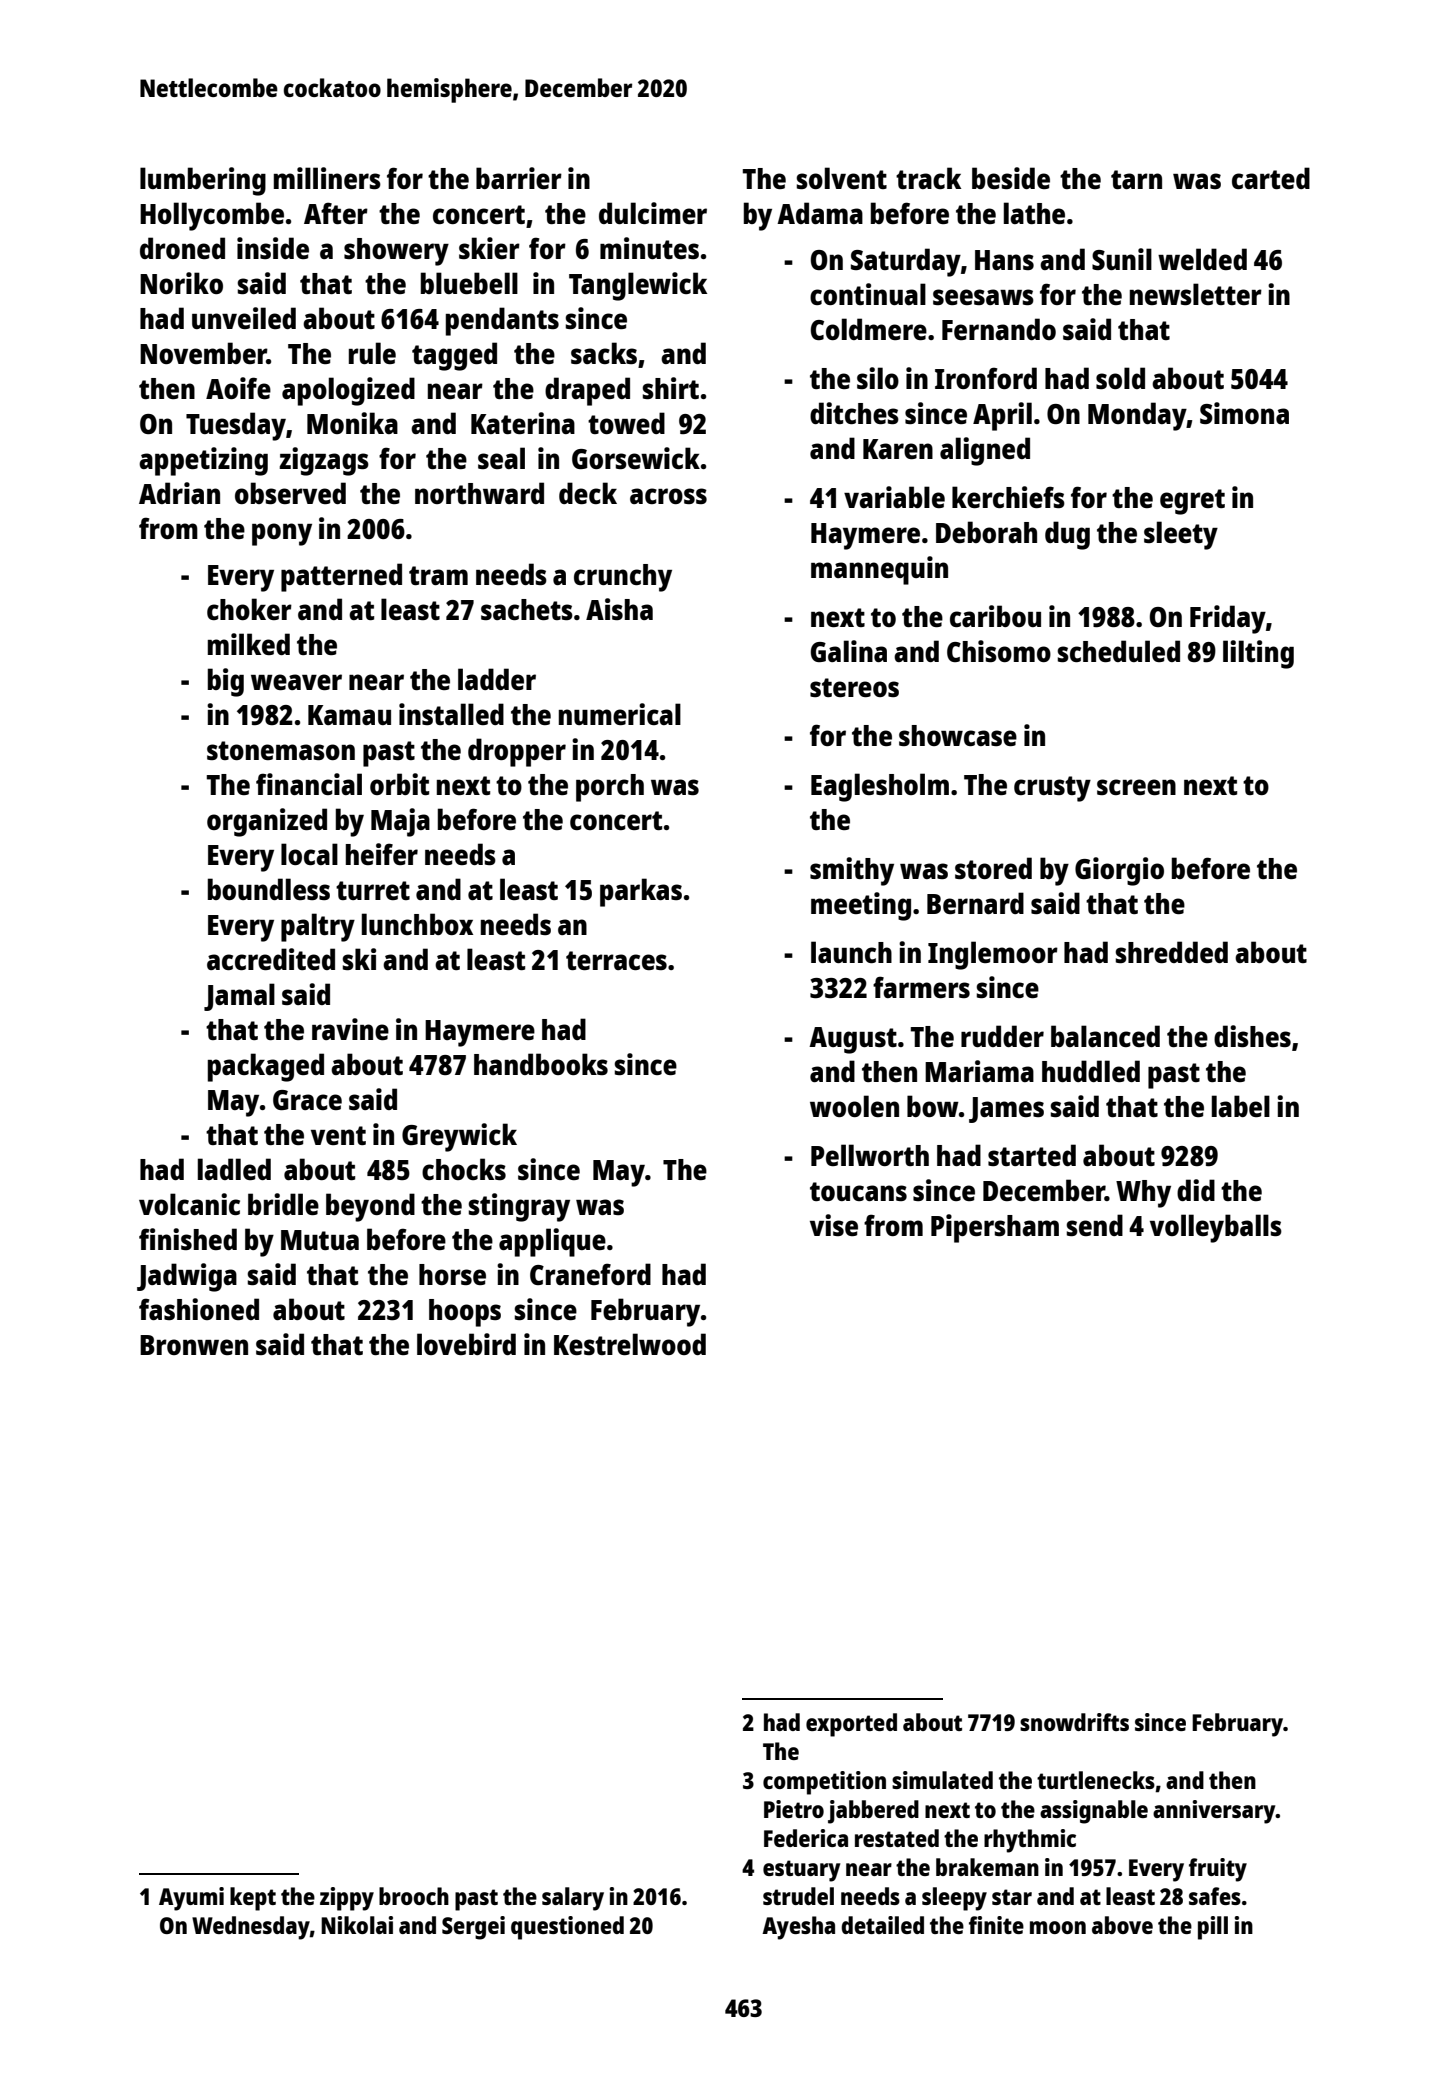 The width and height of the screenshot is (1450, 2100). I want to click on vise, so click(834, 1225).
